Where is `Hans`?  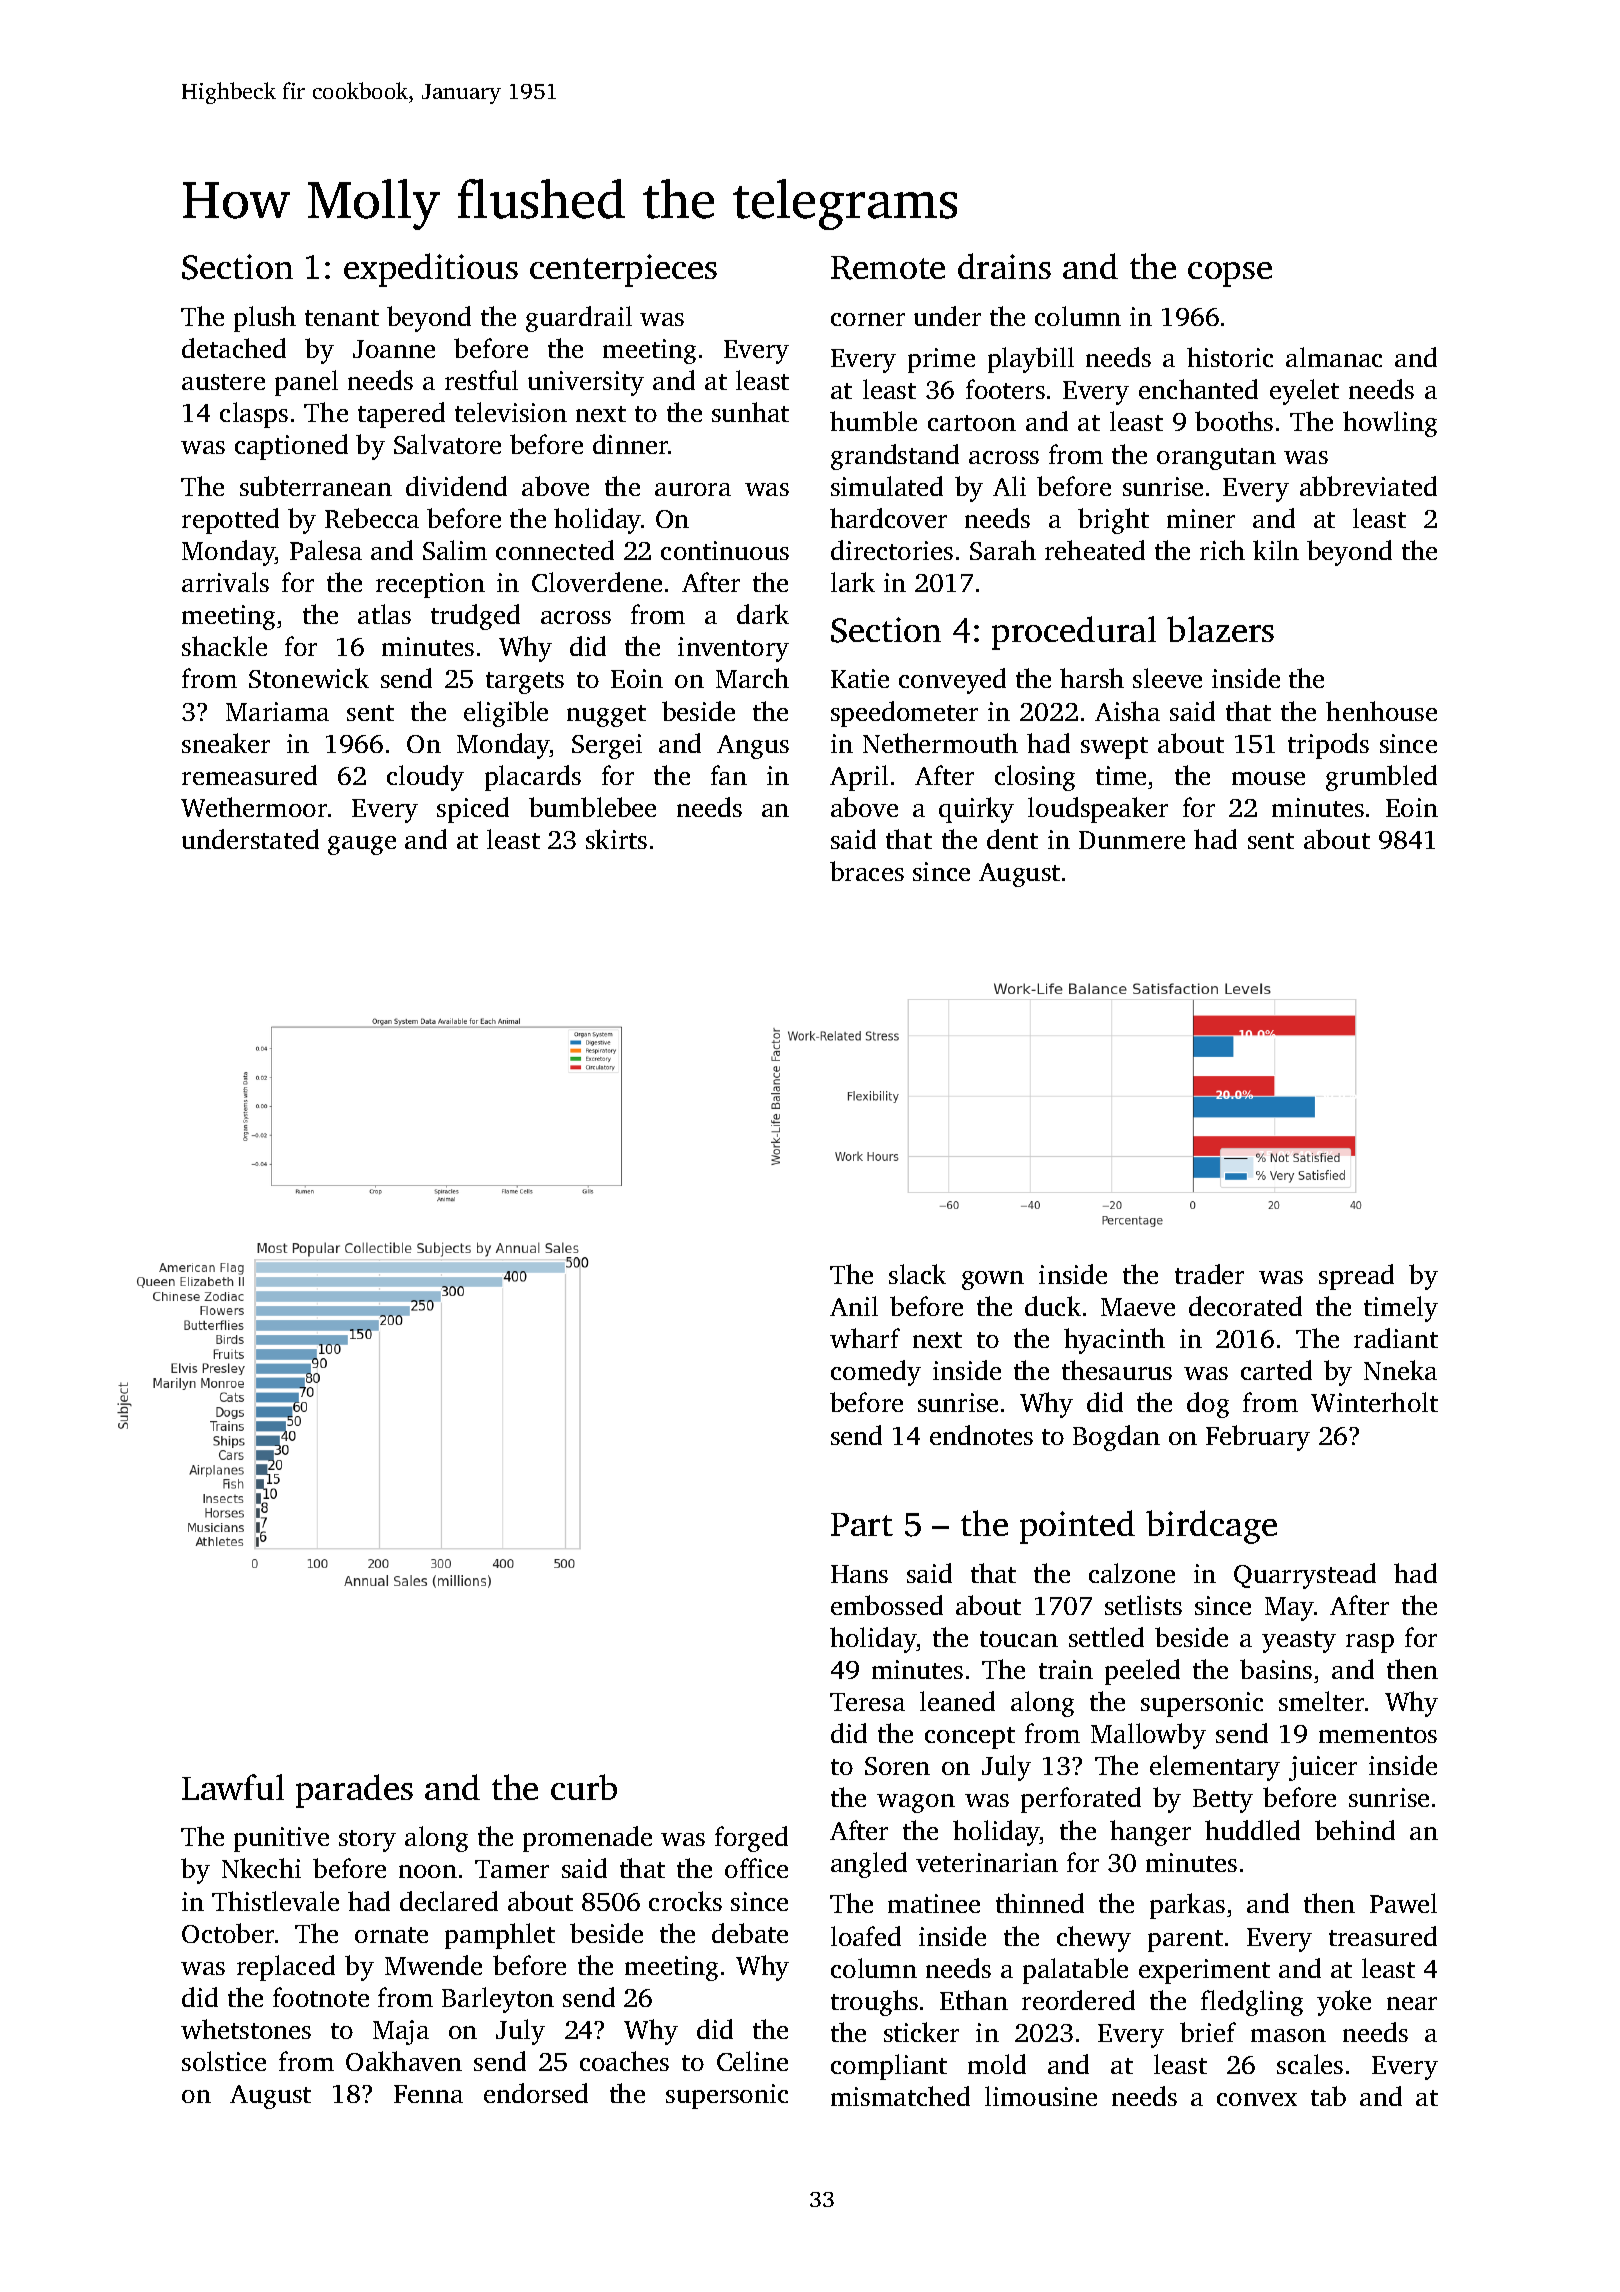 Hans is located at coordinates (859, 1574).
